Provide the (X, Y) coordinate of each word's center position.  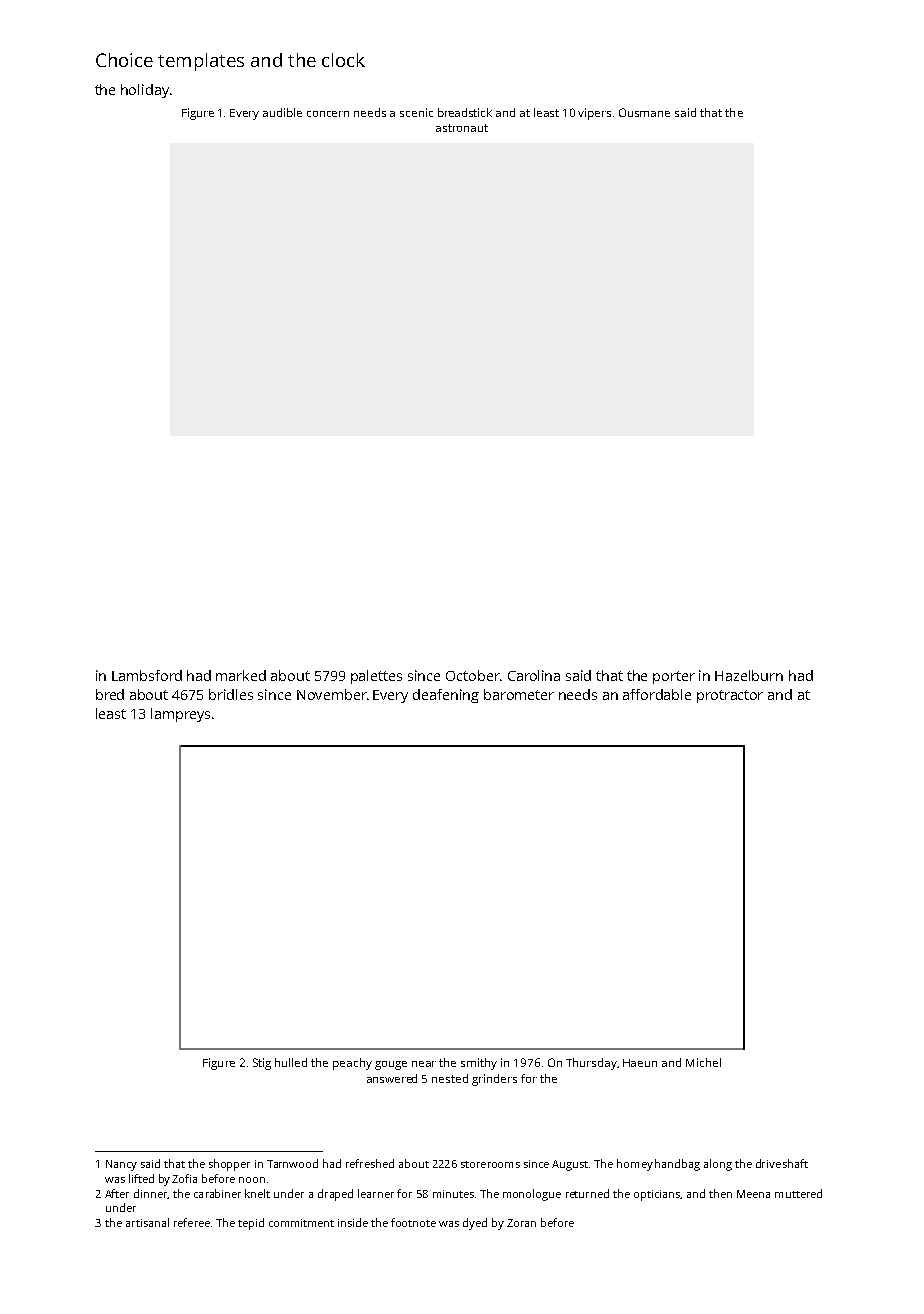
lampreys (180, 715)
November (332, 694)
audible (282, 112)
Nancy (121, 1165)
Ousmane (644, 112)
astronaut (462, 128)
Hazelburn (749, 675)
